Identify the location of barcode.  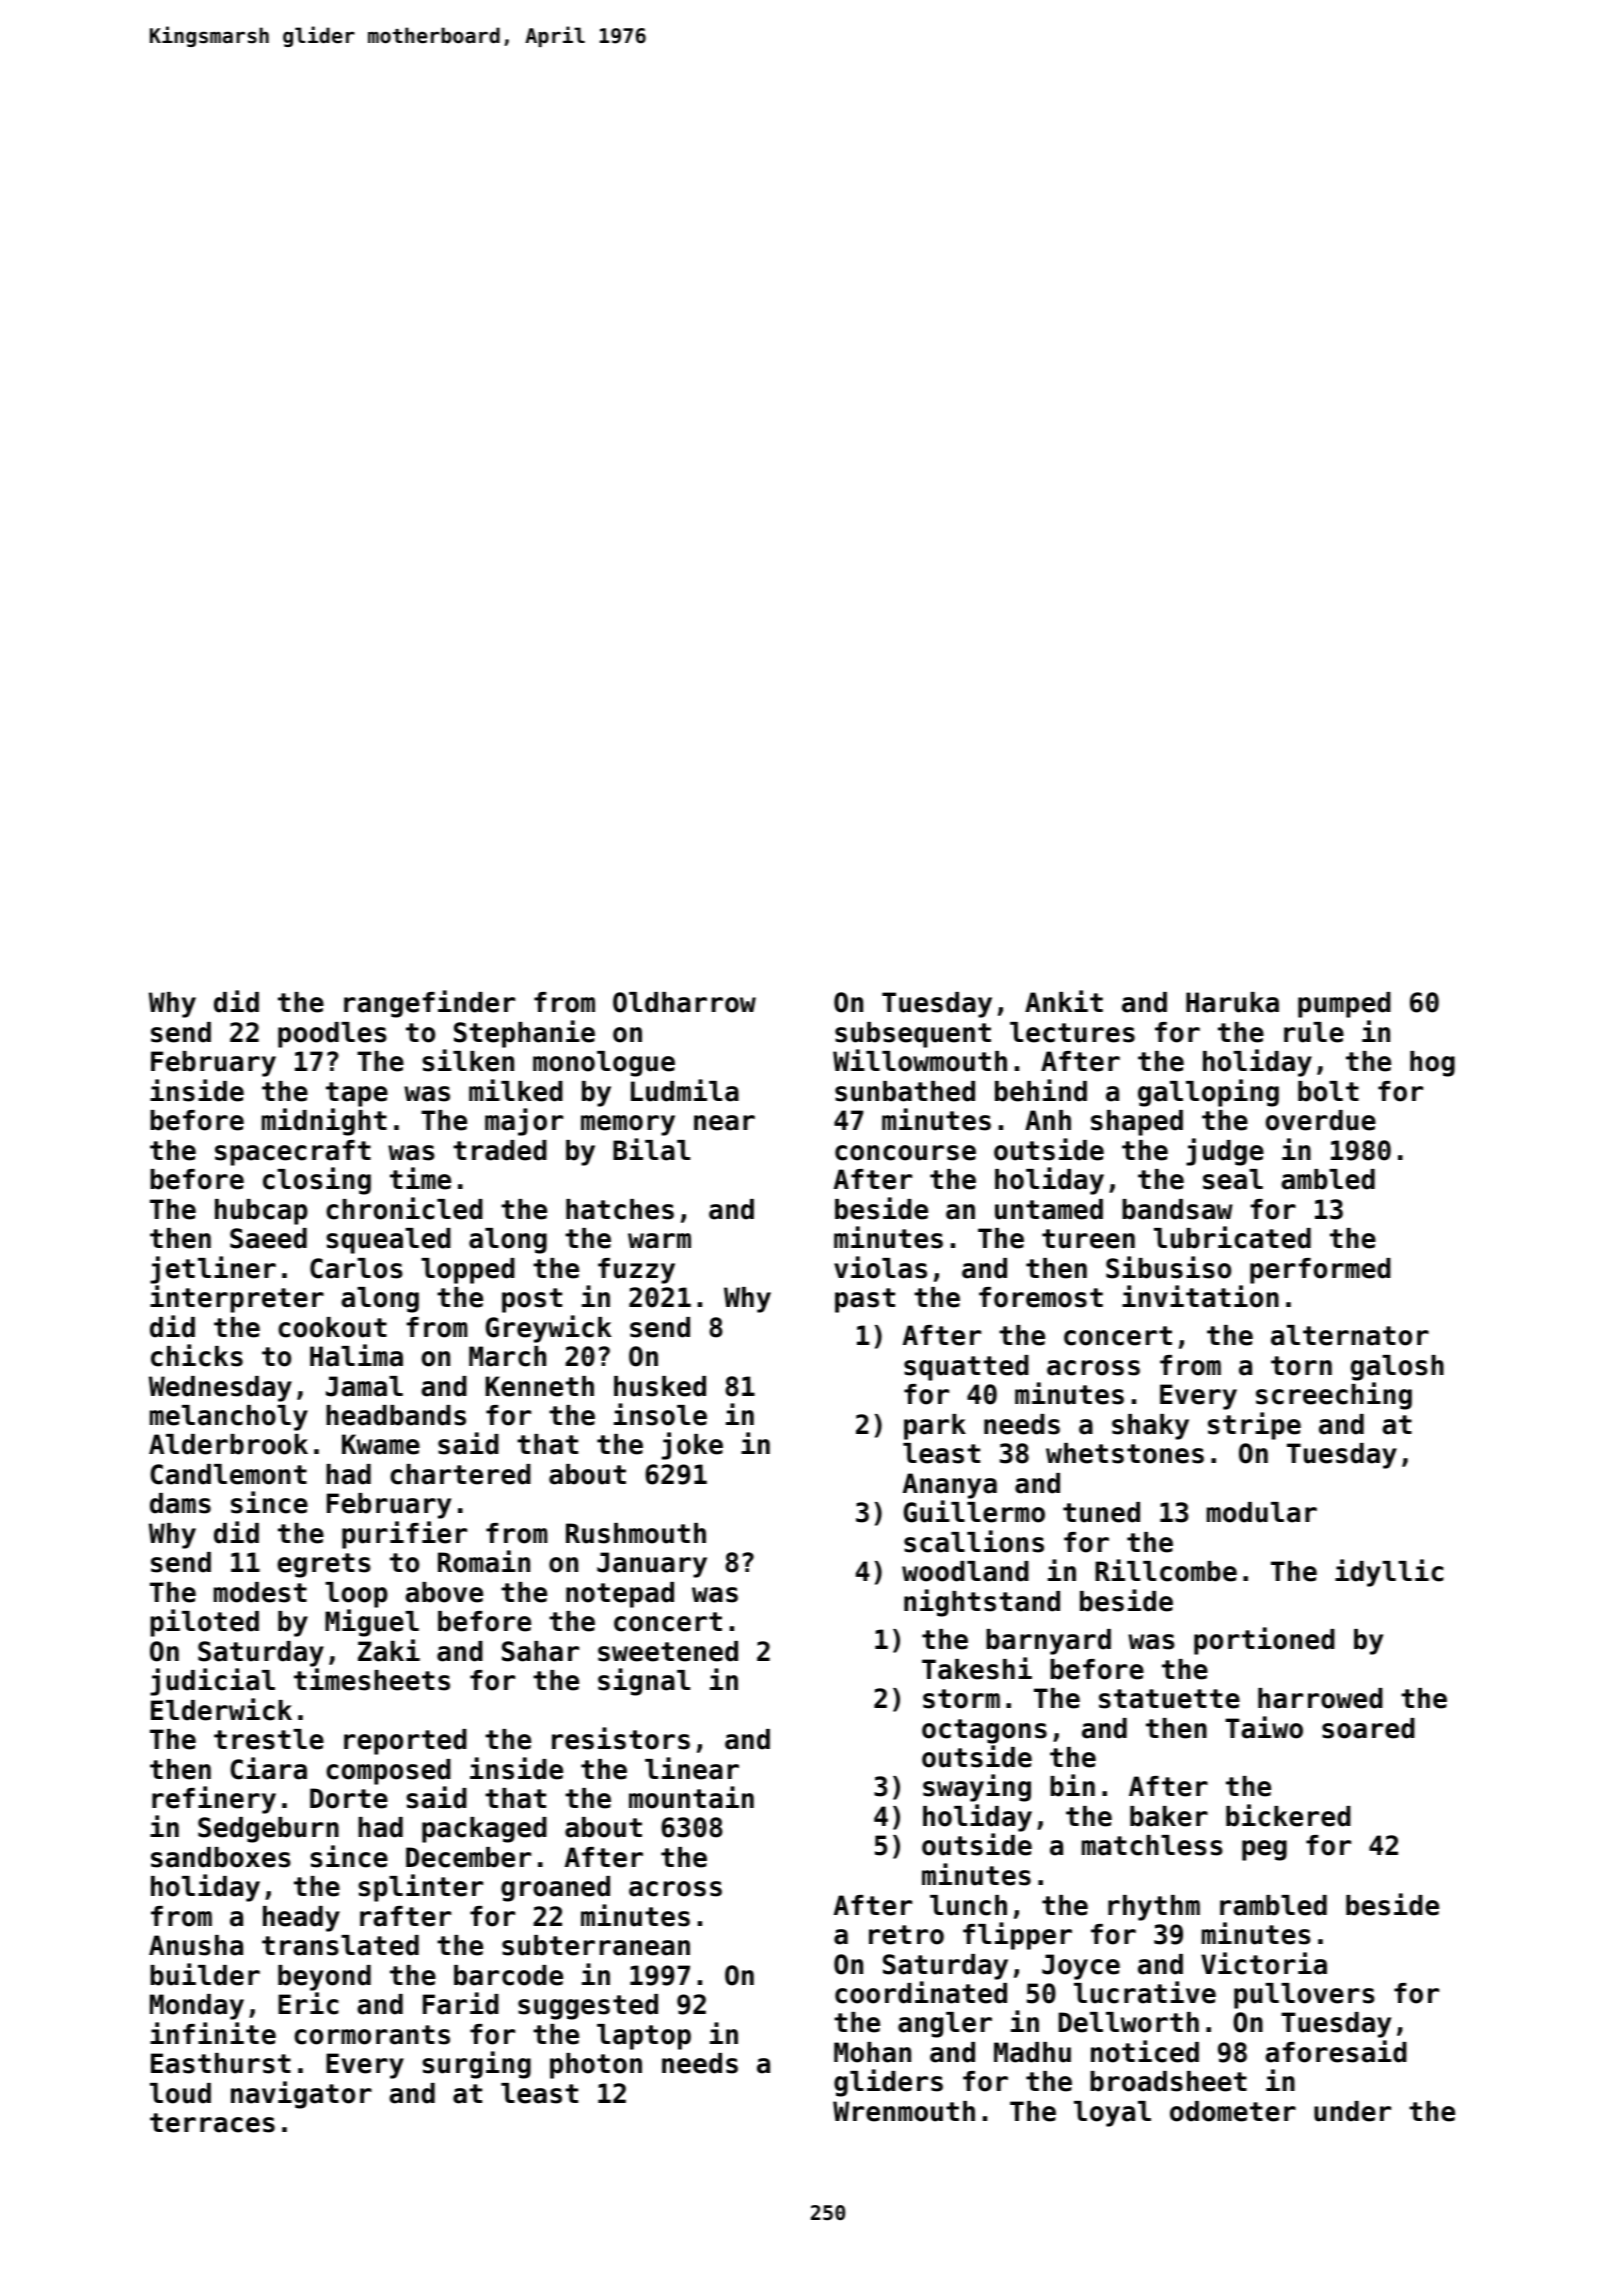
(508, 1975).
